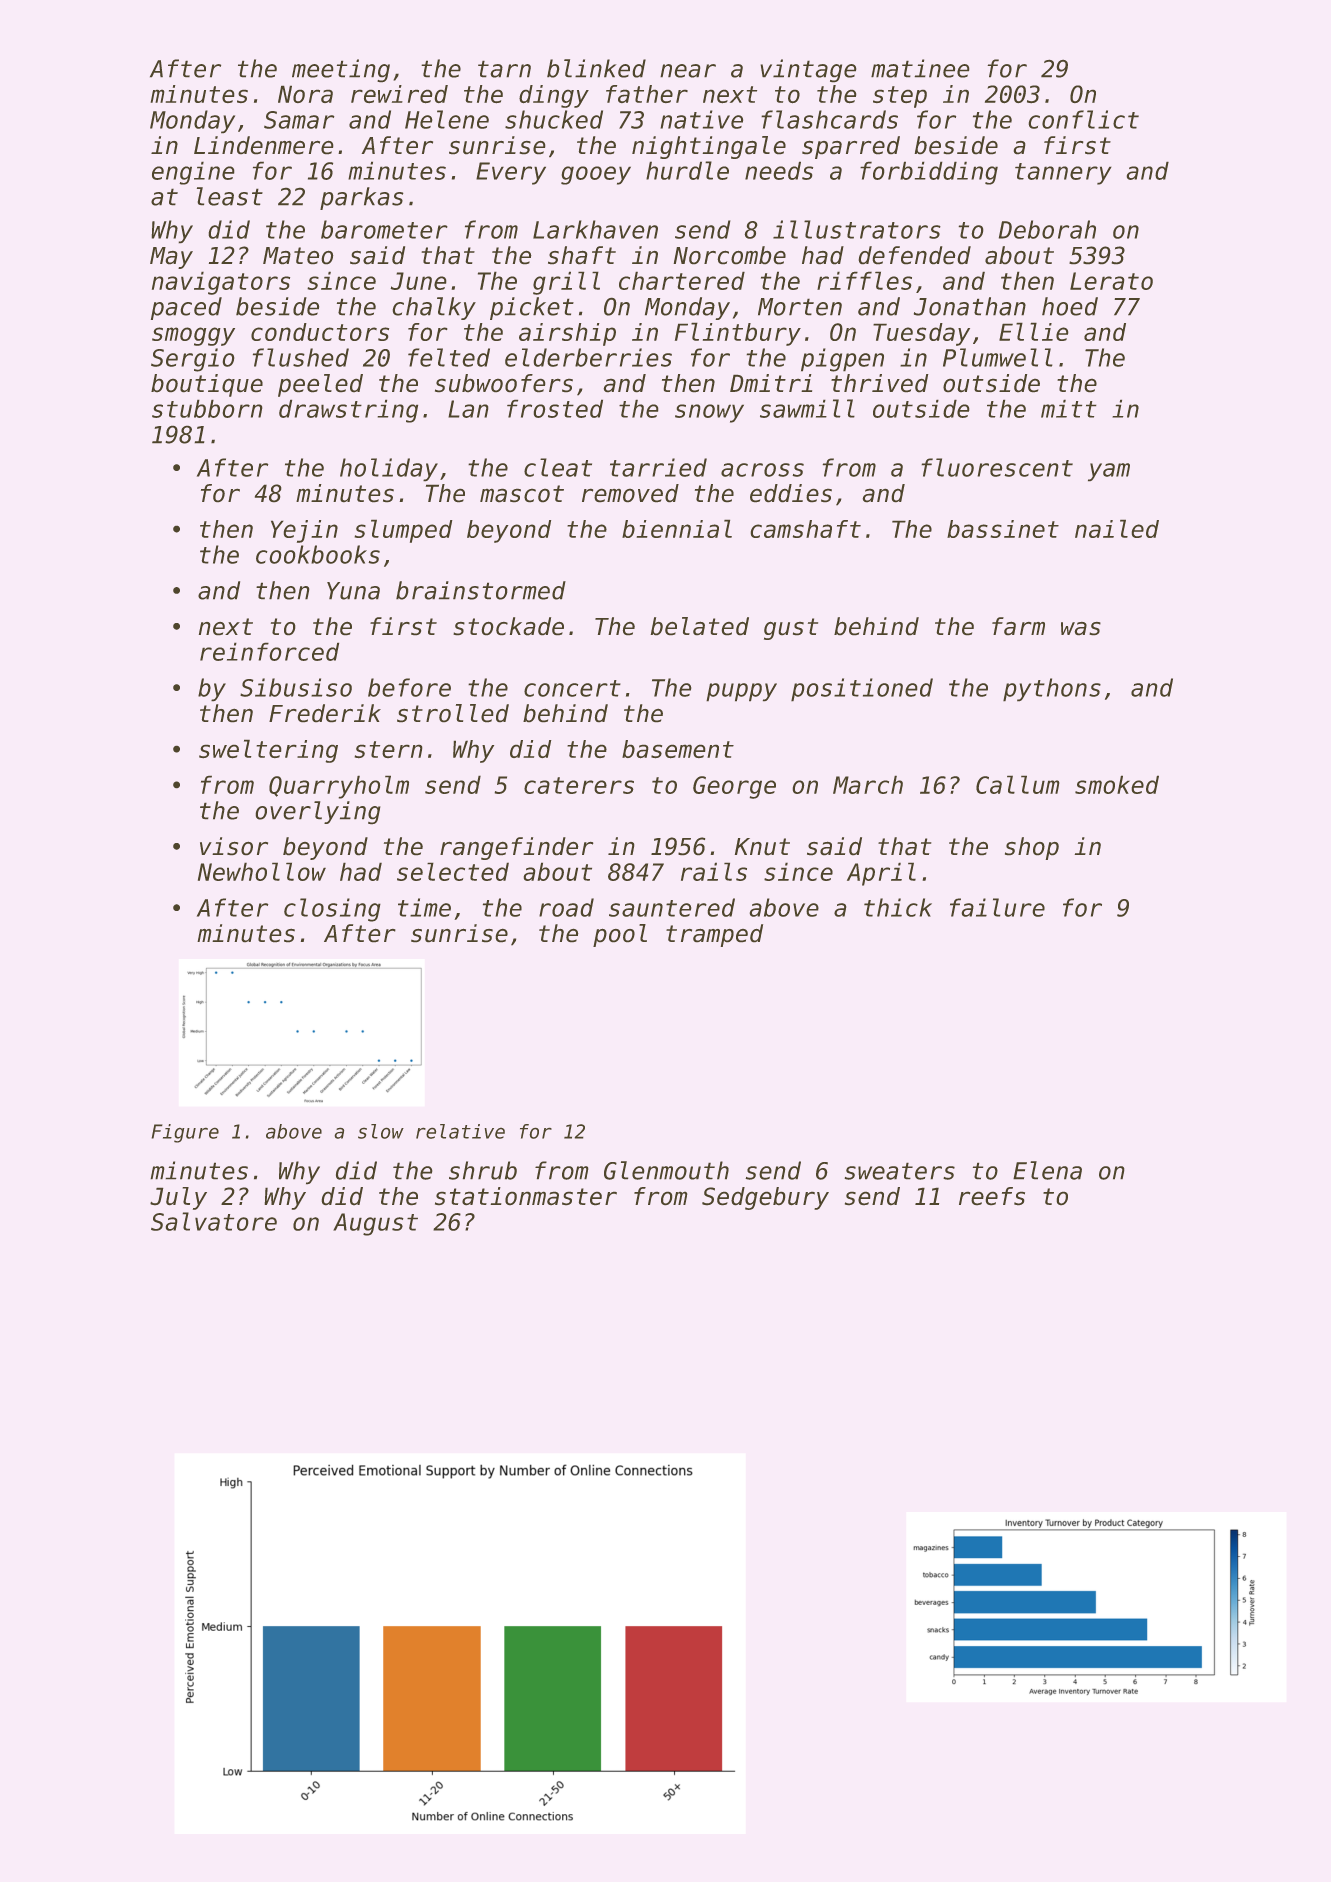 The height and width of the screenshot is (1882, 1331). I want to click on hoed, so click(1070, 306).
